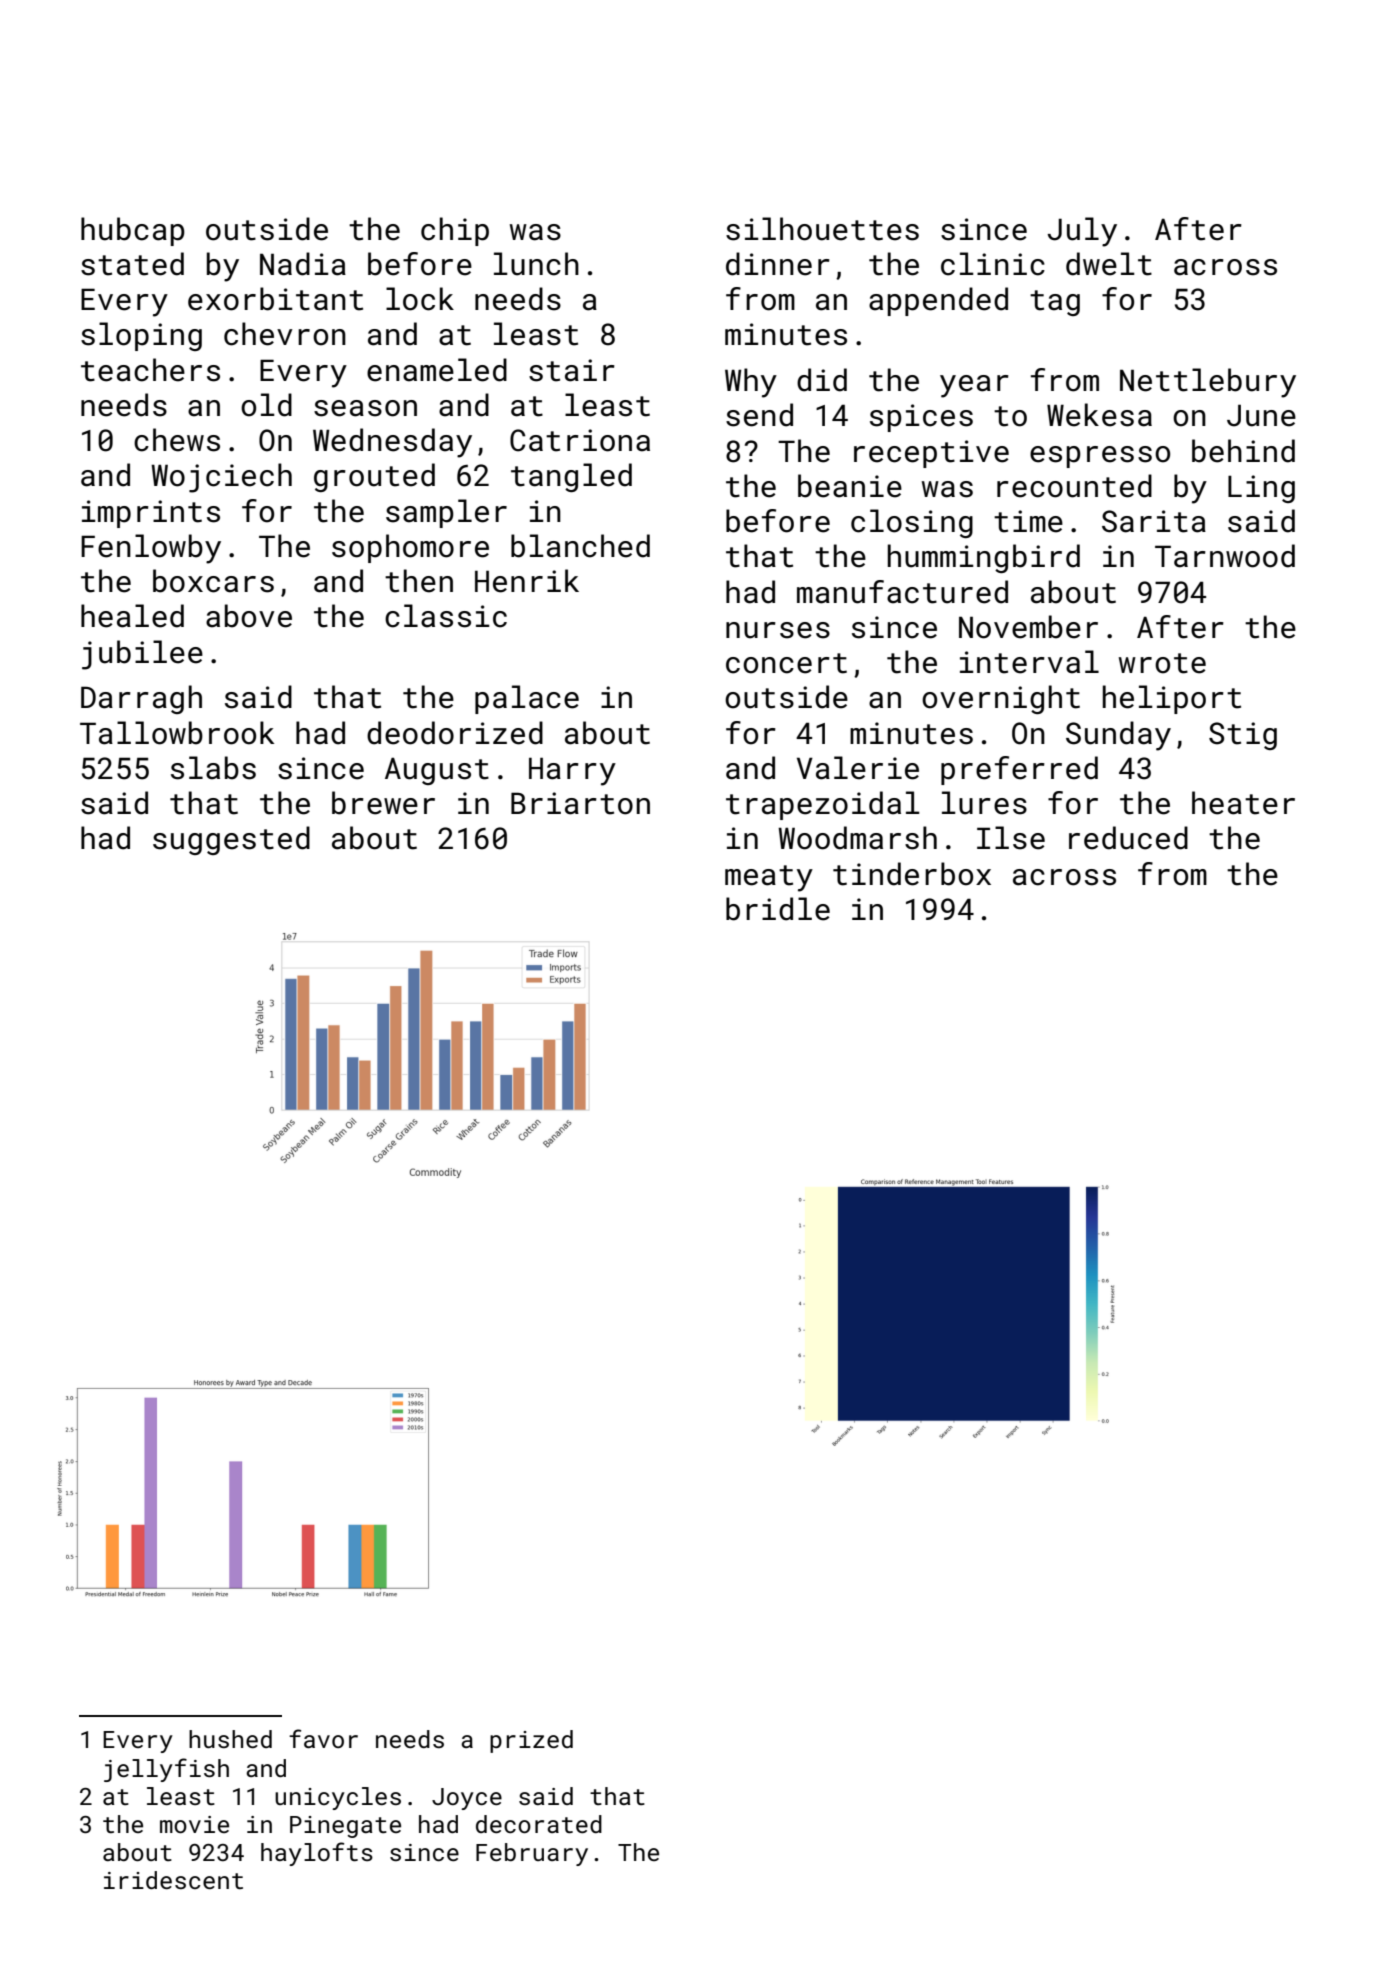 This screenshot has width=1386, height=1969. Describe the element at coordinates (1109, 264) in the screenshot. I see `dwelt` at that location.
